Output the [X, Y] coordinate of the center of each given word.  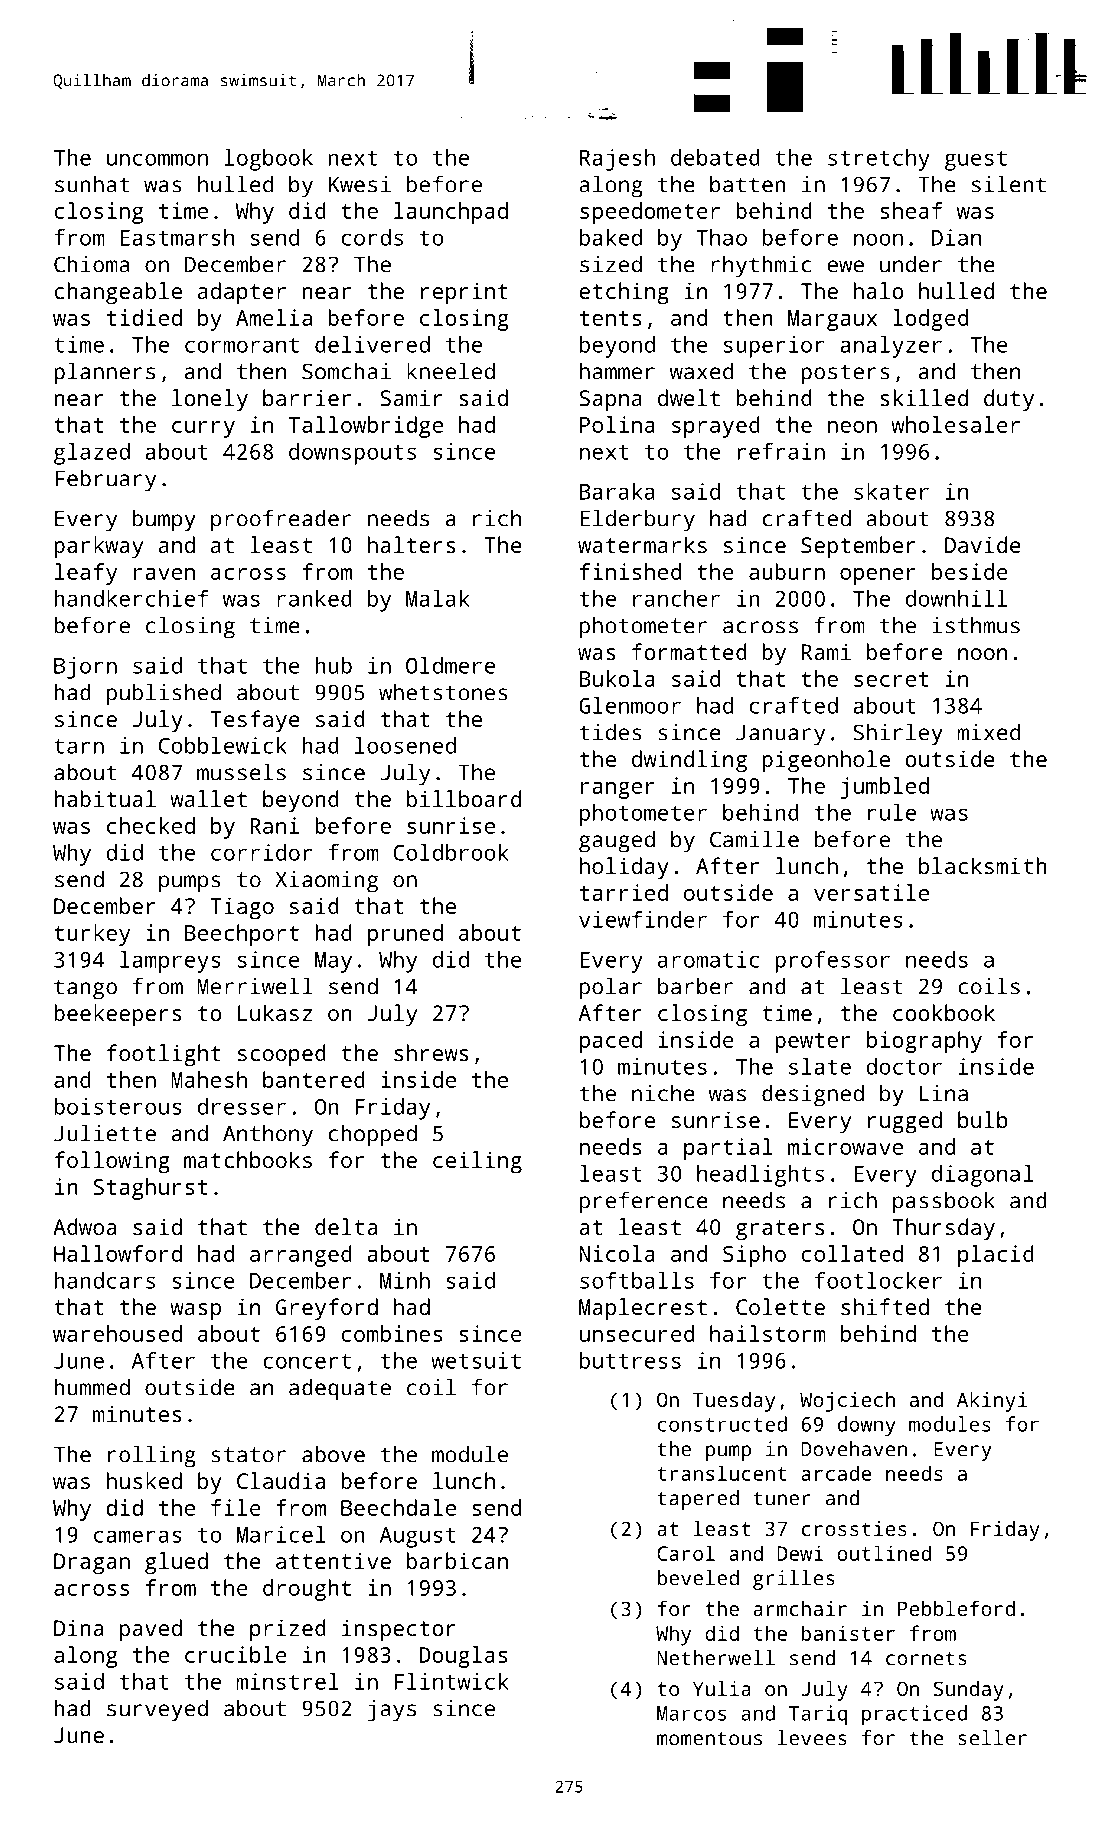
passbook [944, 1202]
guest [976, 160]
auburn [787, 571]
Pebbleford [956, 1608]
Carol [686, 1553]
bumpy [164, 520]
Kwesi [360, 184]
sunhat [92, 184]
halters [412, 544]
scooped [282, 1055]
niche [663, 1093]
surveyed [157, 1710]
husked [144, 1480]
